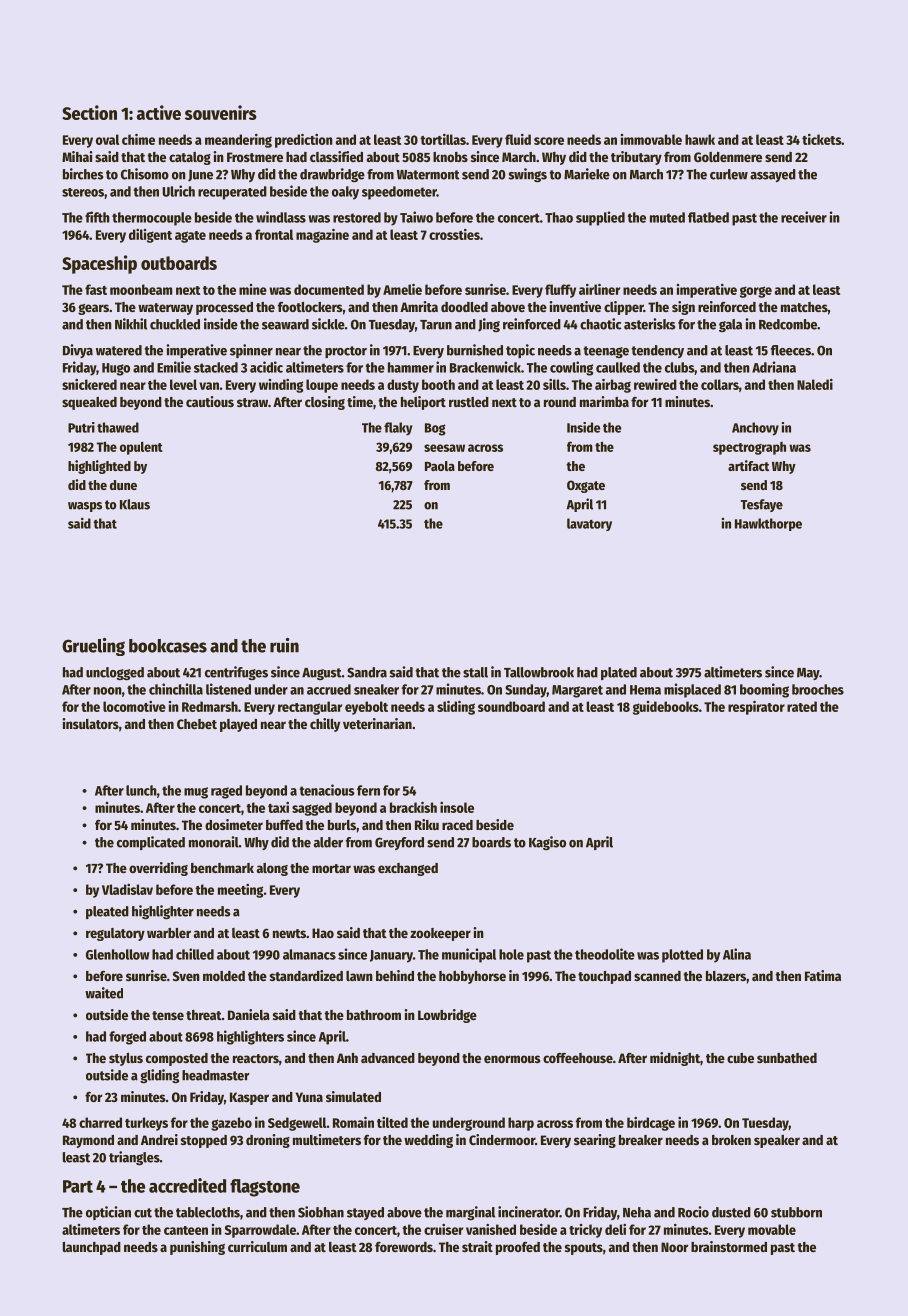  Describe the element at coordinates (284, 645) in the screenshot. I see `ruin` at that location.
